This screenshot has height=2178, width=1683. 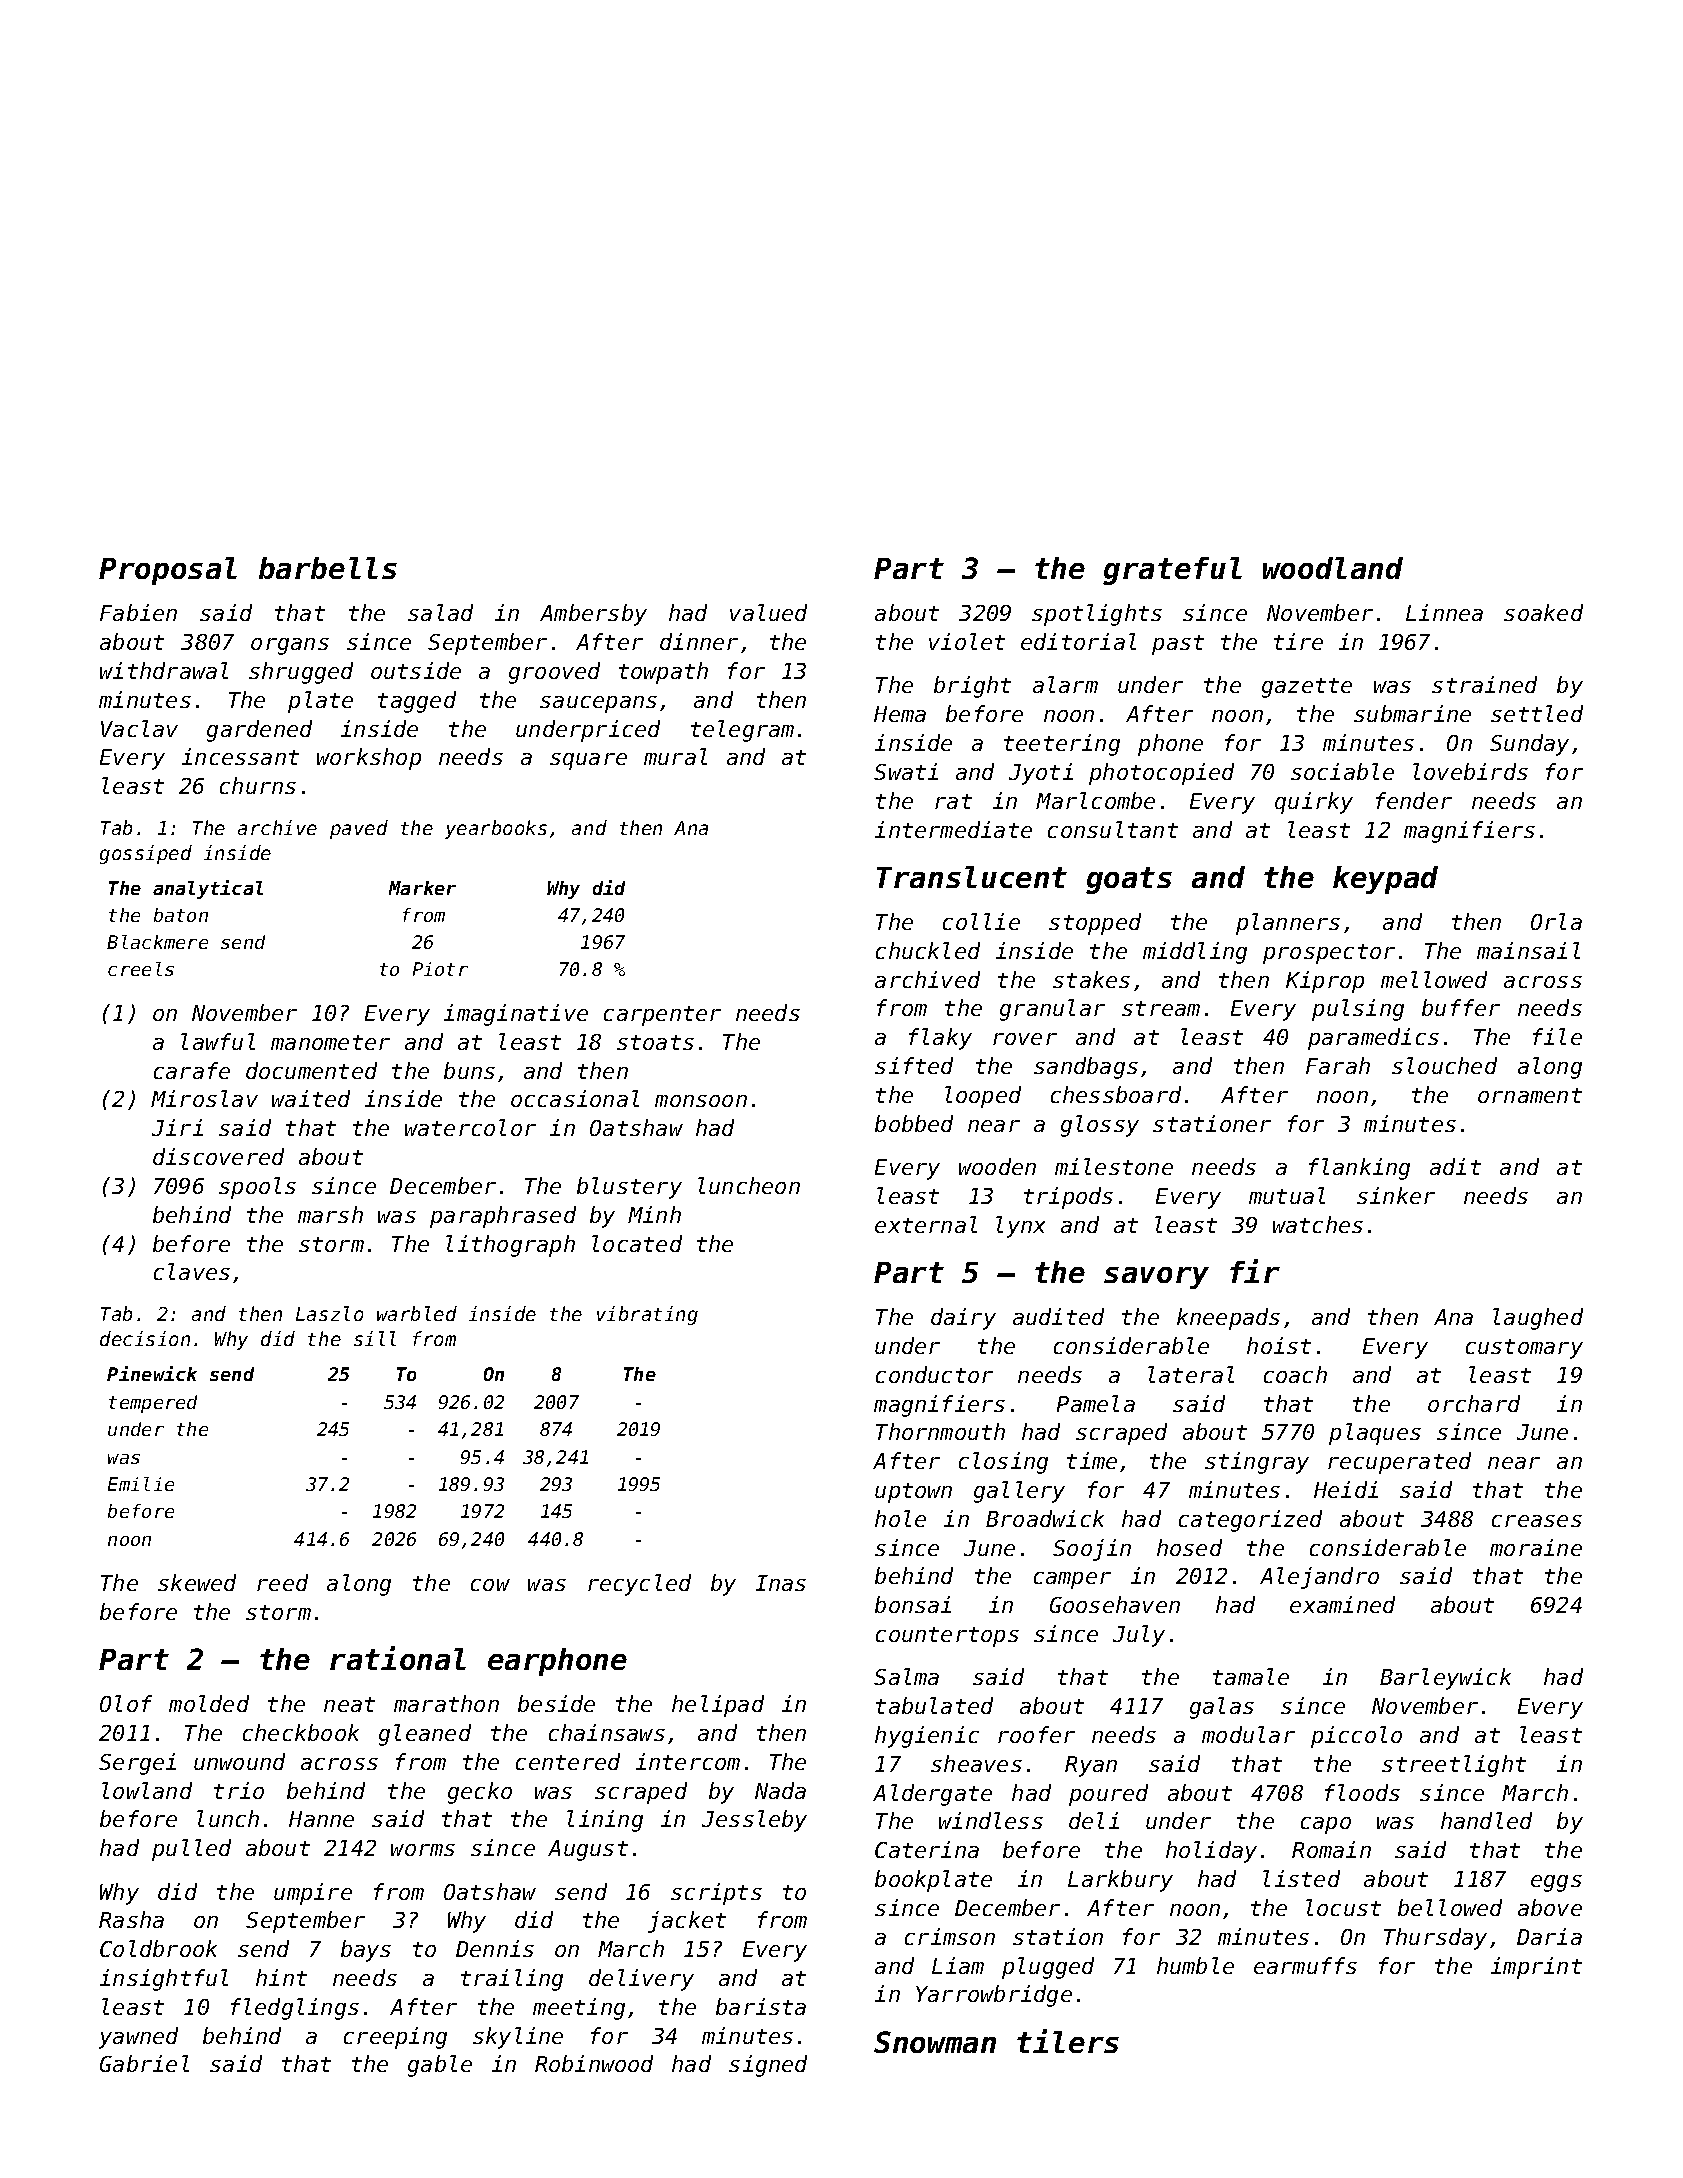 What do you see at coordinates (137, 1764) in the screenshot?
I see `Sergei` at bounding box center [137, 1764].
